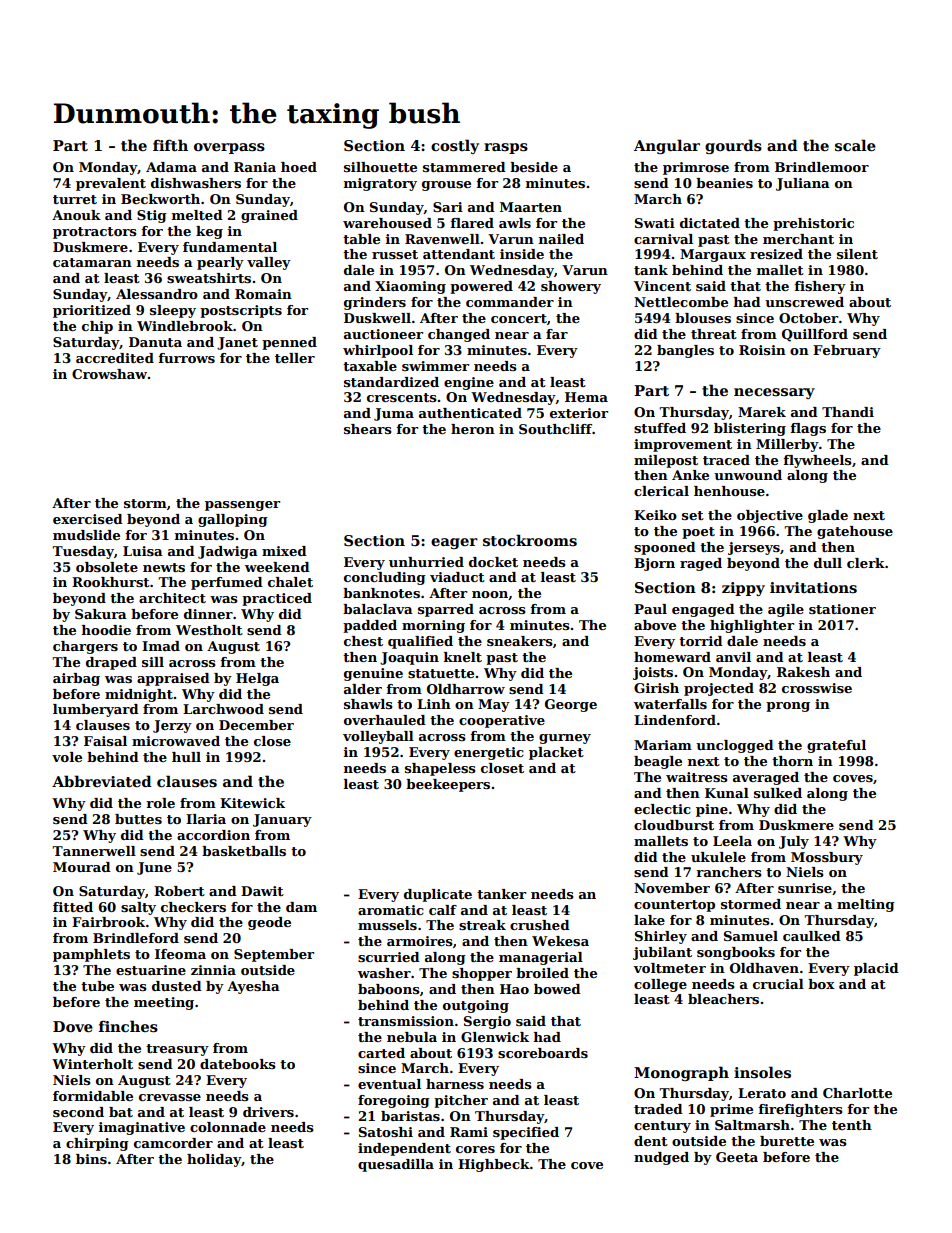  What do you see at coordinates (701, 641) in the screenshot?
I see `torrid` at bounding box center [701, 641].
